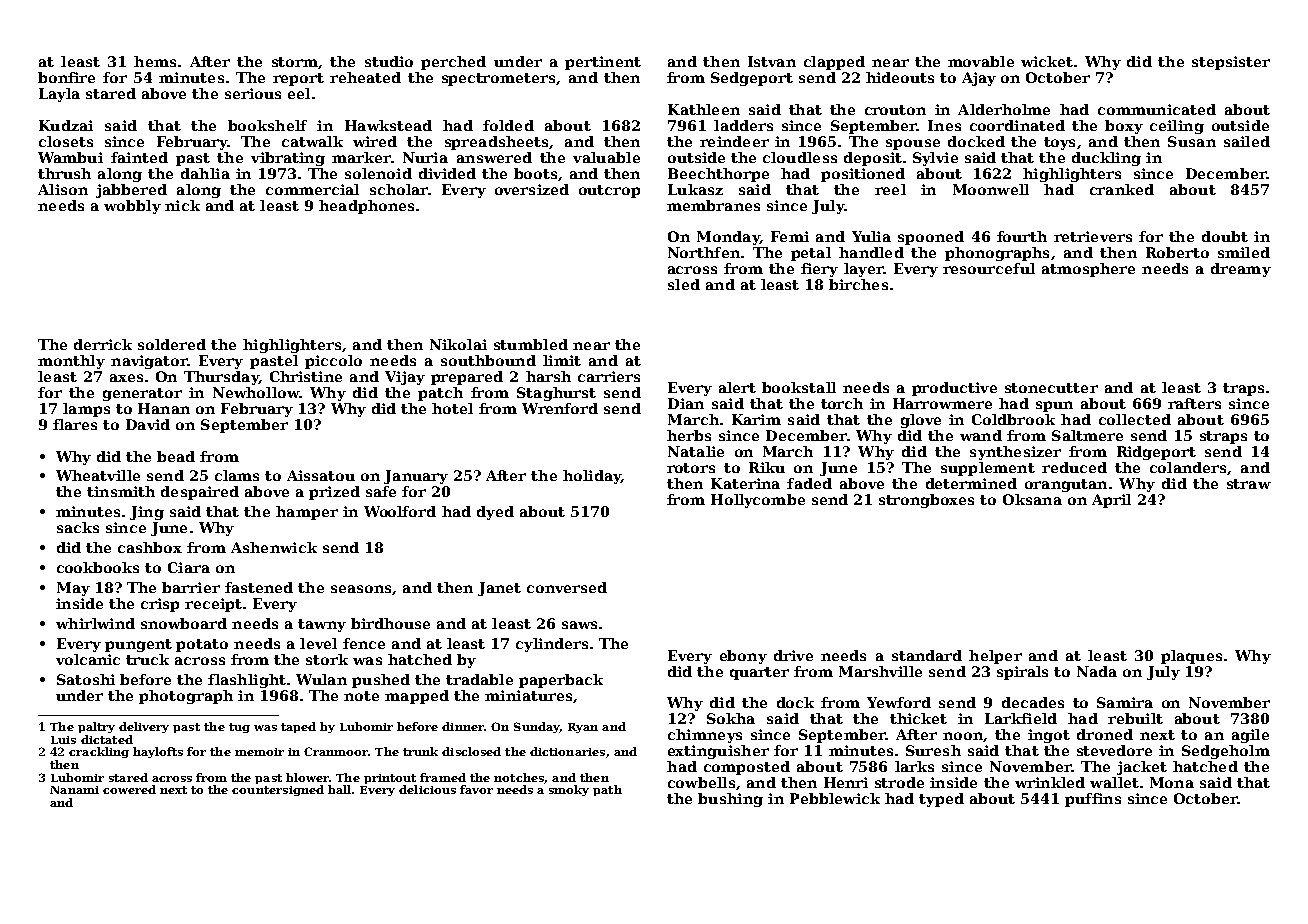 This document has width=1308, height=924. What do you see at coordinates (98, 567) in the document?
I see `cookbooks` at bounding box center [98, 567].
